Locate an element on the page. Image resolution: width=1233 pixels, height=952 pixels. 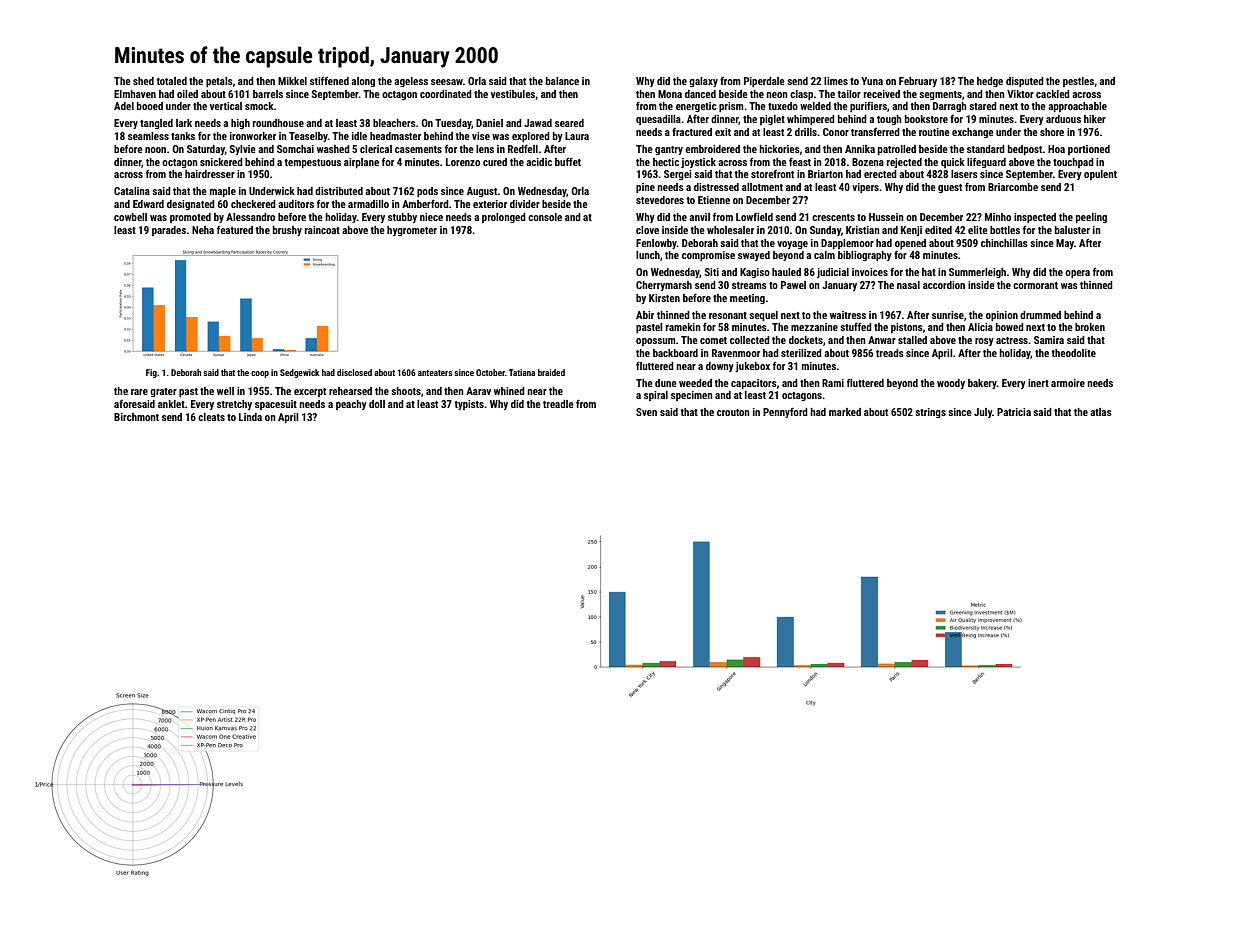
stuffed is located at coordinates (856, 326).
